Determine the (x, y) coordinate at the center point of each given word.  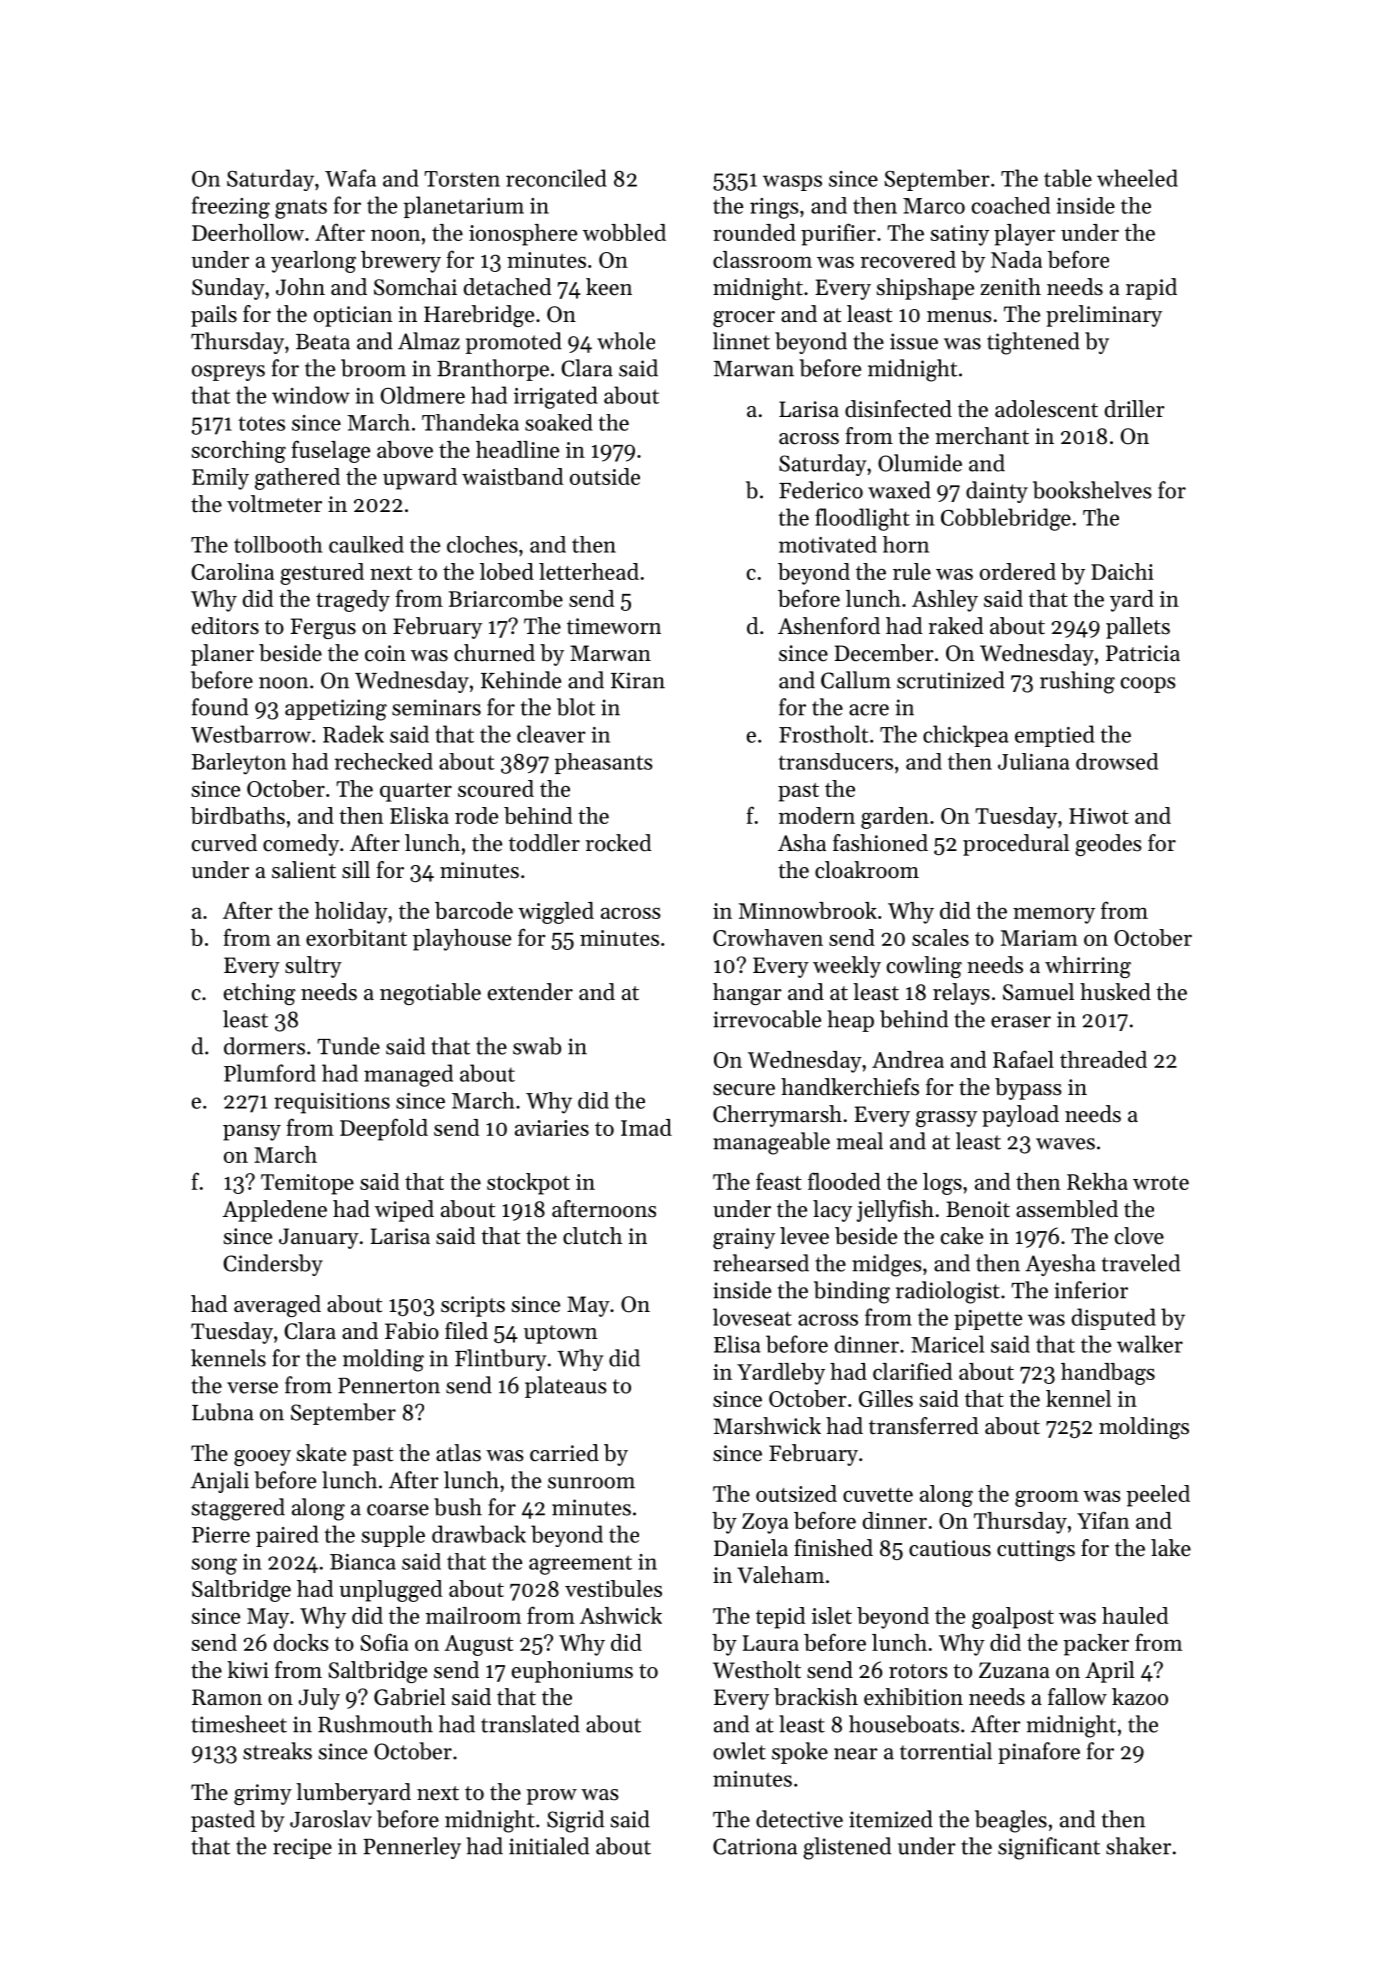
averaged (277, 1306)
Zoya (765, 1523)
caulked (366, 544)
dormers (264, 1046)
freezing (231, 207)
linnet (741, 341)
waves (1065, 1144)
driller (1135, 409)
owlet (739, 1751)
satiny (960, 235)
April (1110, 1672)
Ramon (227, 1697)
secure (744, 1090)
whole (626, 341)
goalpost (1013, 1618)
